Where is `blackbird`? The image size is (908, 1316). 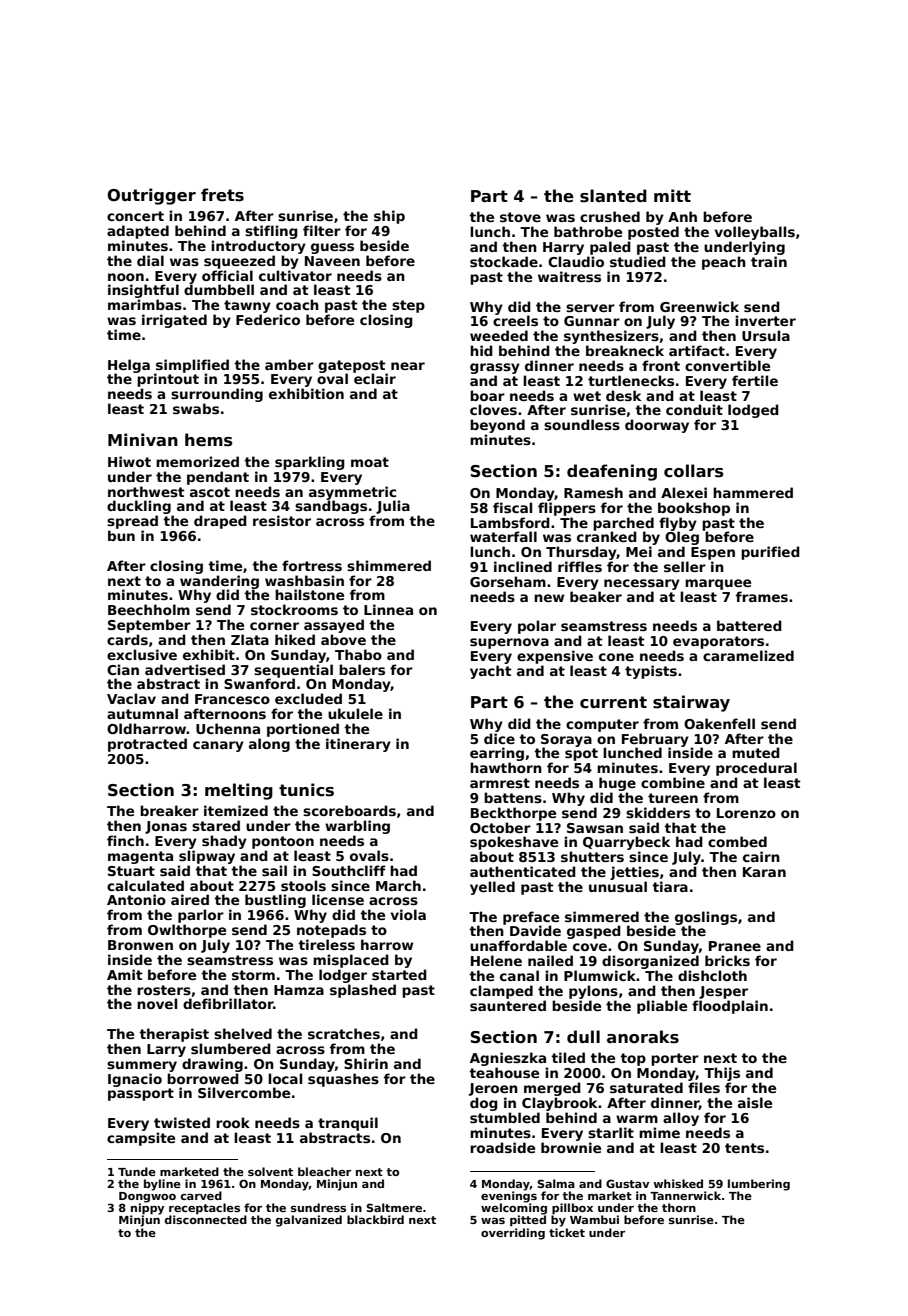 blackbird is located at coordinates (375, 1219).
